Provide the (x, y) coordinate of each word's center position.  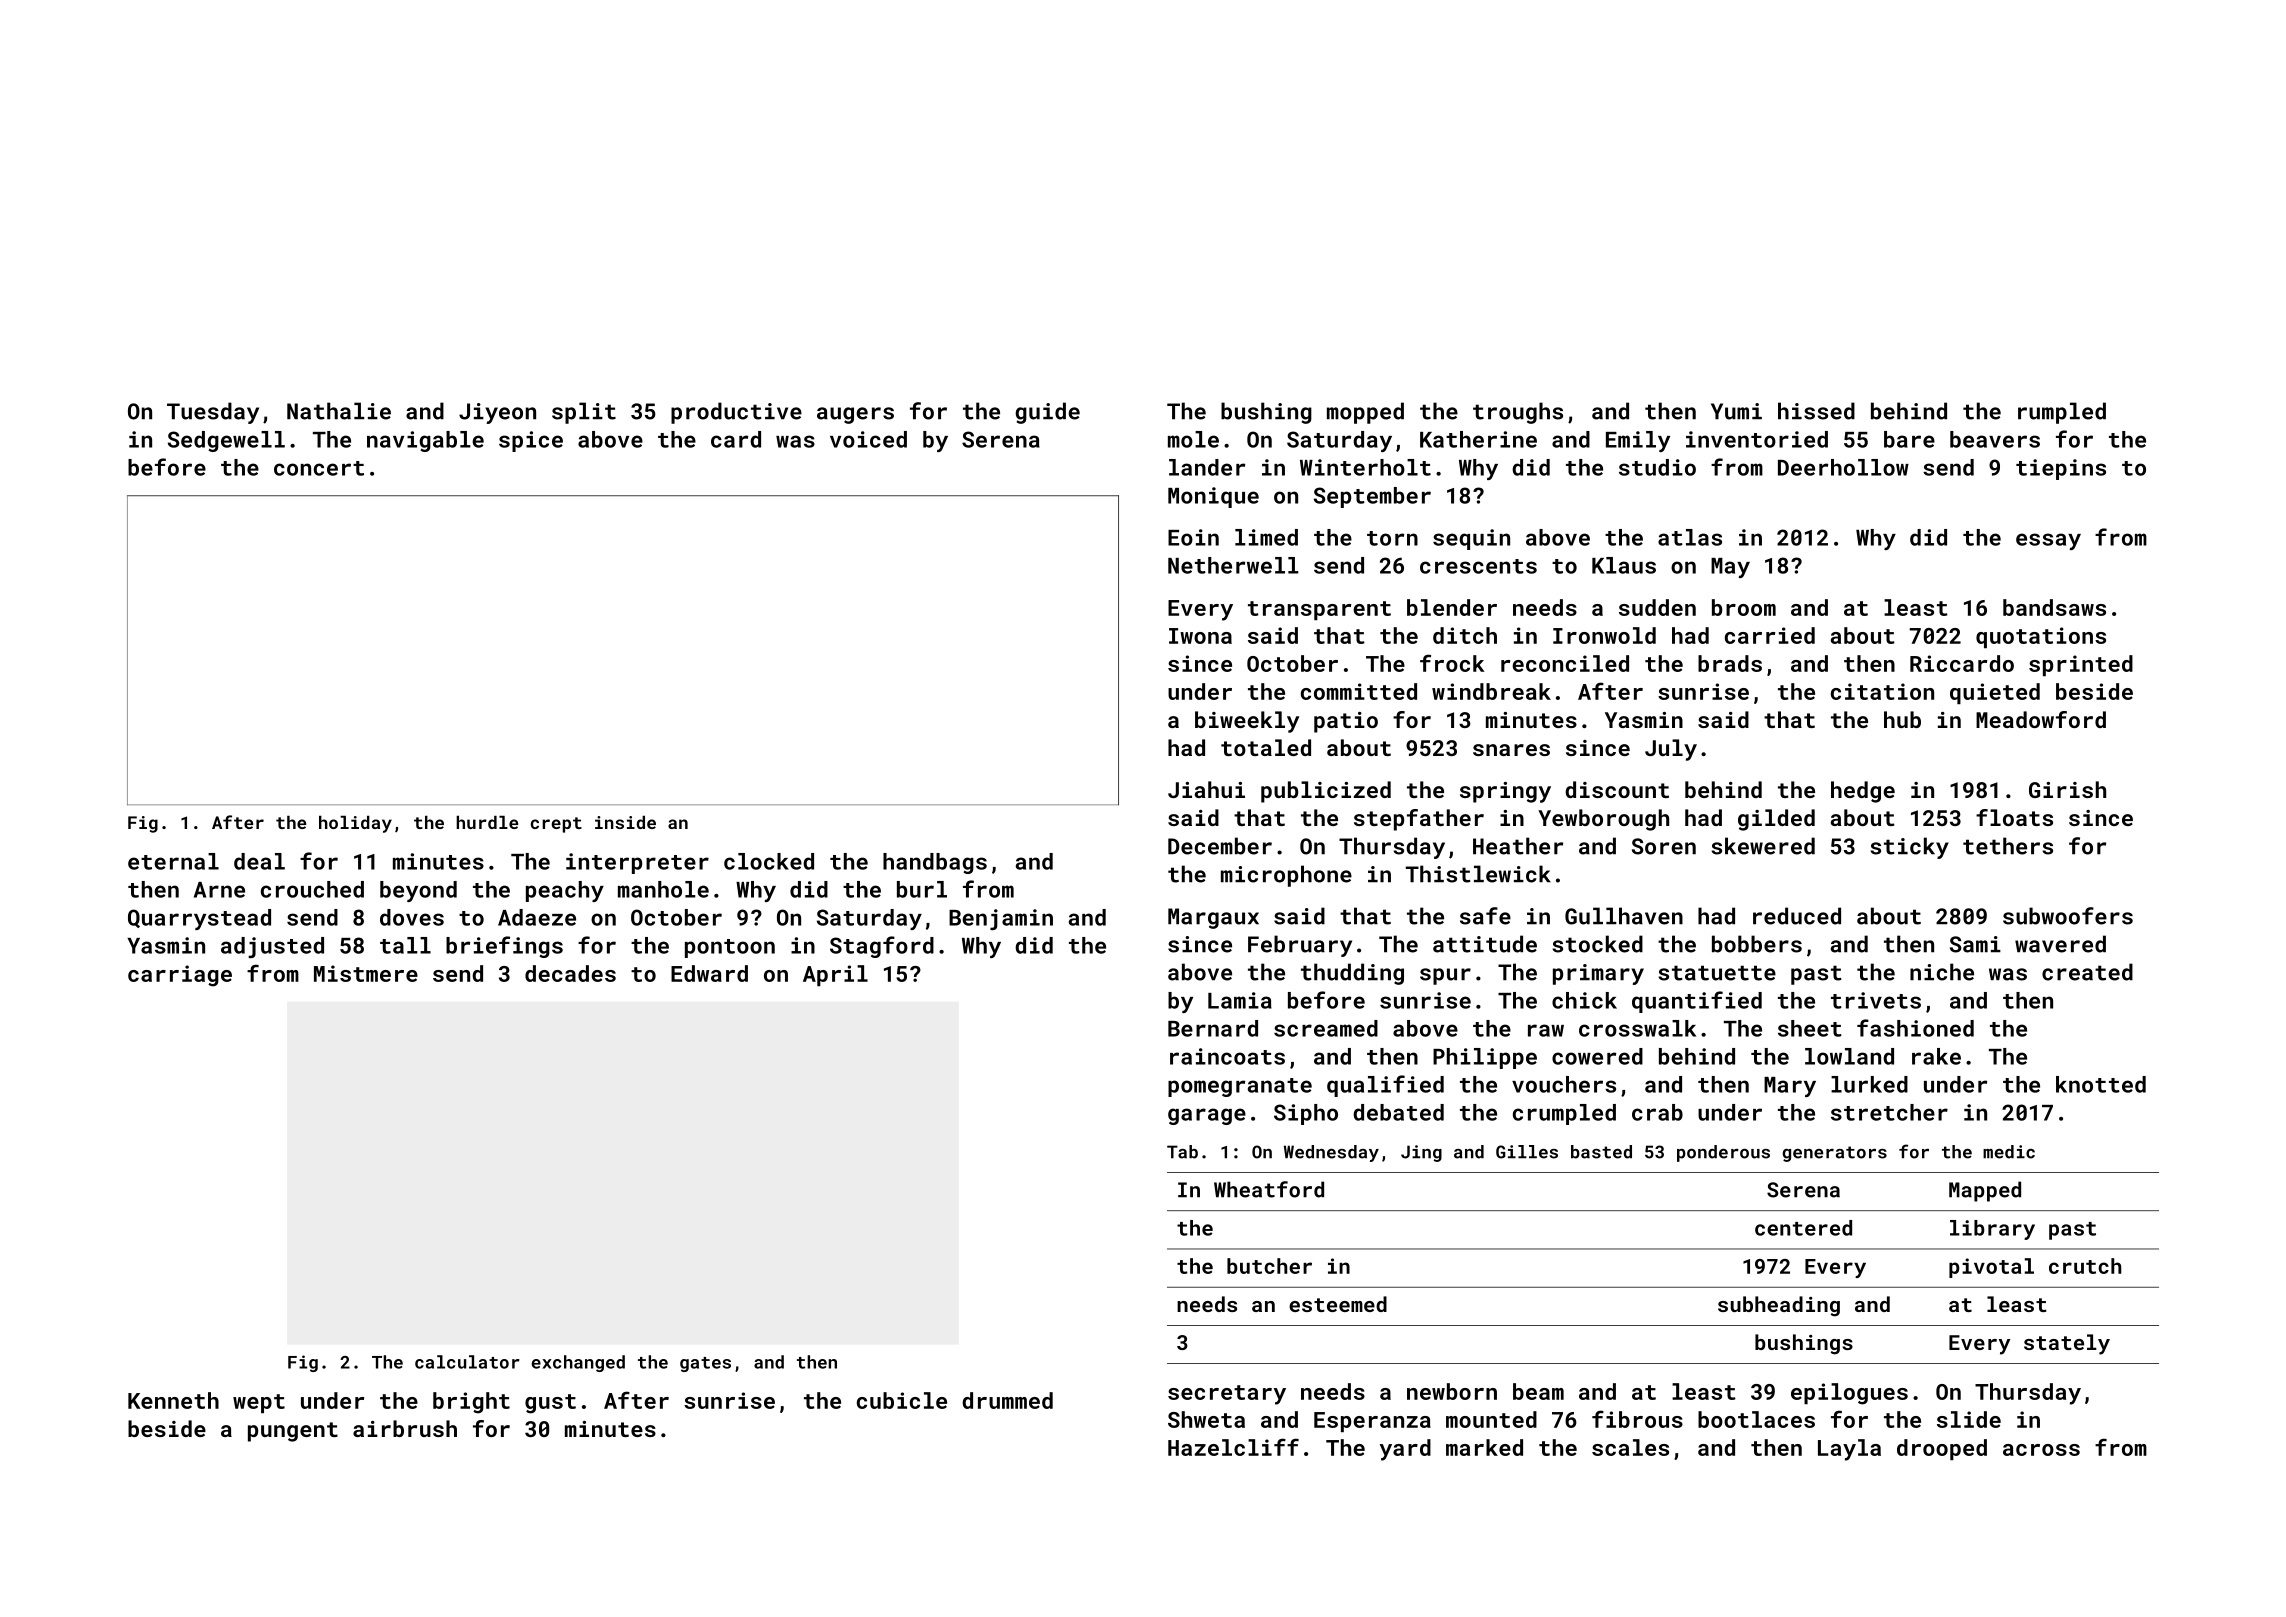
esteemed (1338, 1304)
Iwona (1200, 636)
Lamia (1240, 1000)
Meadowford (2041, 719)
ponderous (1723, 1153)
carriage (180, 976)
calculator (467, 1362)
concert (319, 468)
